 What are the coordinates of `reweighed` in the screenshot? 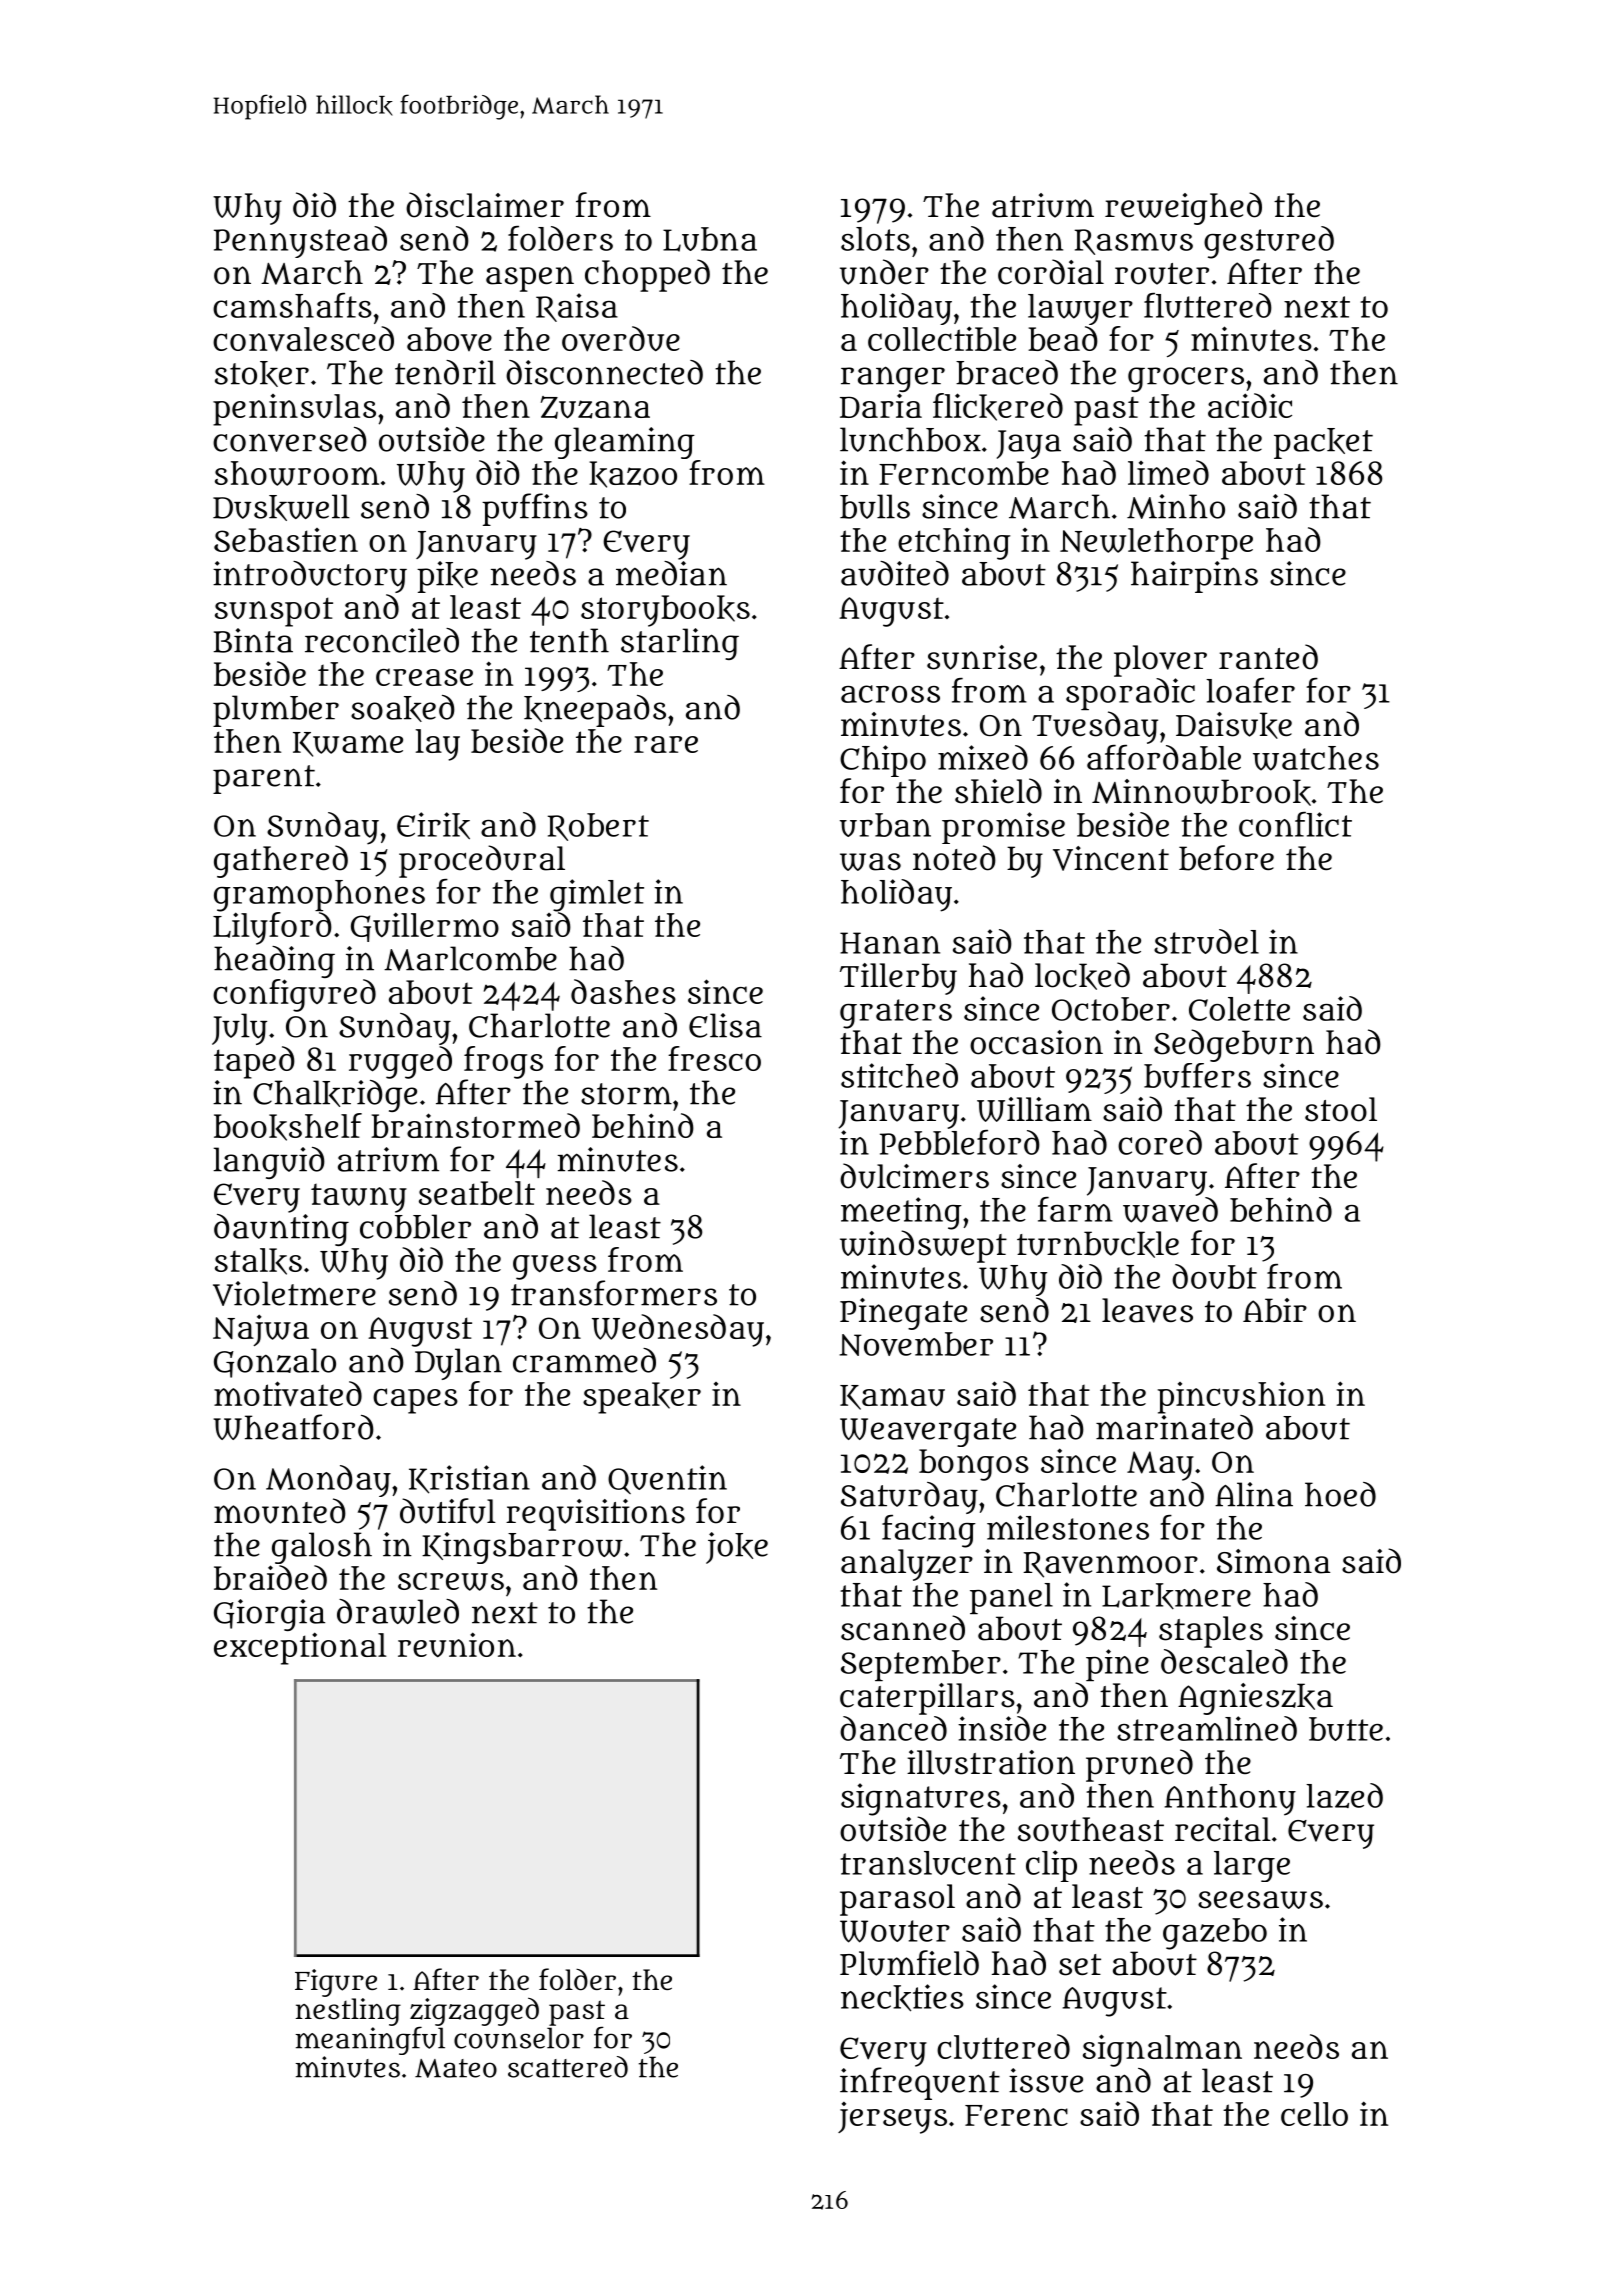 It's located at (1183, 208).
